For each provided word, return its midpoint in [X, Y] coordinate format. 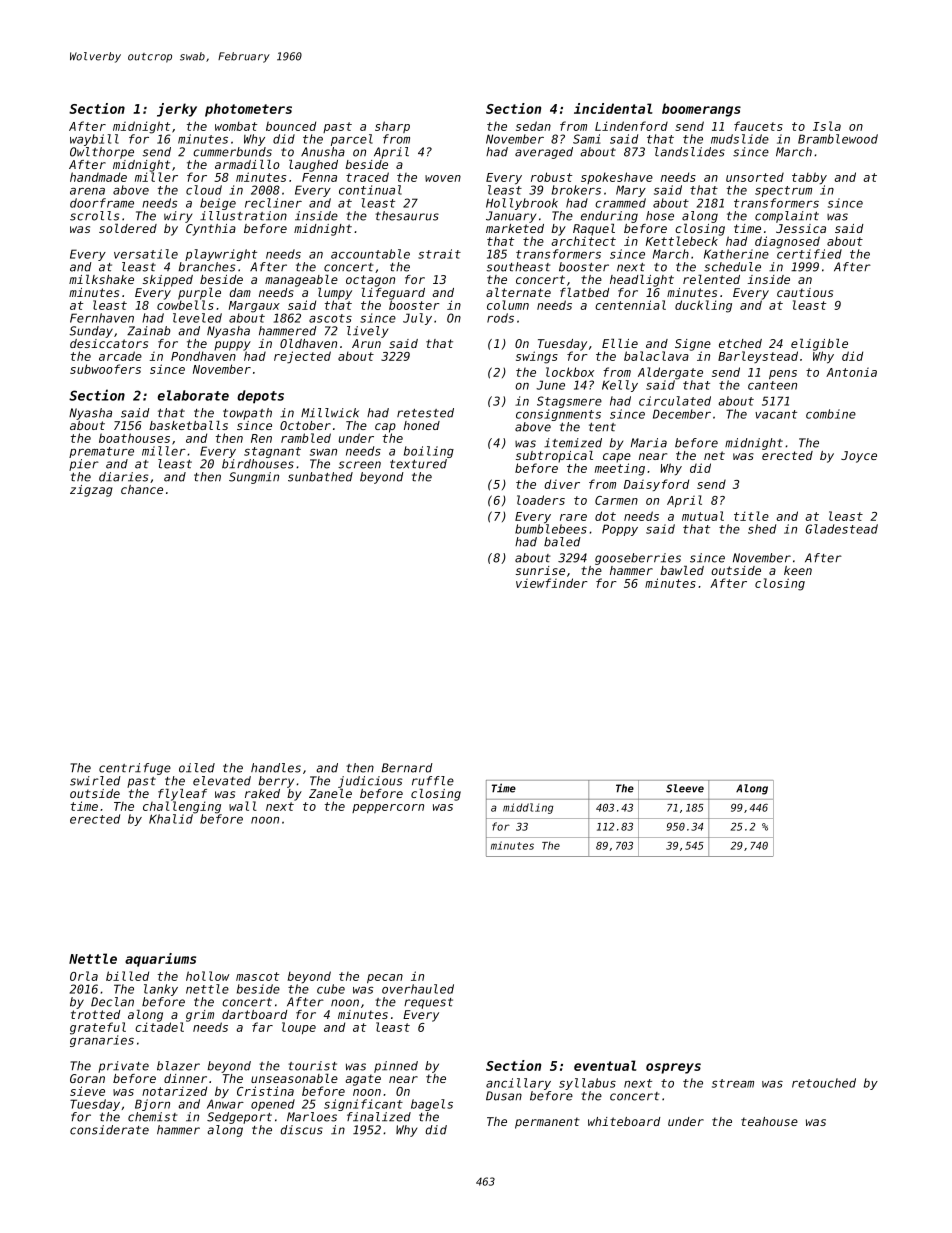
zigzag [91, 491]
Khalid [171, 819]
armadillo [247, 164]
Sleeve [685, 788]
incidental [613, 108]
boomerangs [701, 110]
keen [798, 570]
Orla [84, 976]
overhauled [418, 989]
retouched [824, 1083]
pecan [385, 979]
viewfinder [552, 583]
